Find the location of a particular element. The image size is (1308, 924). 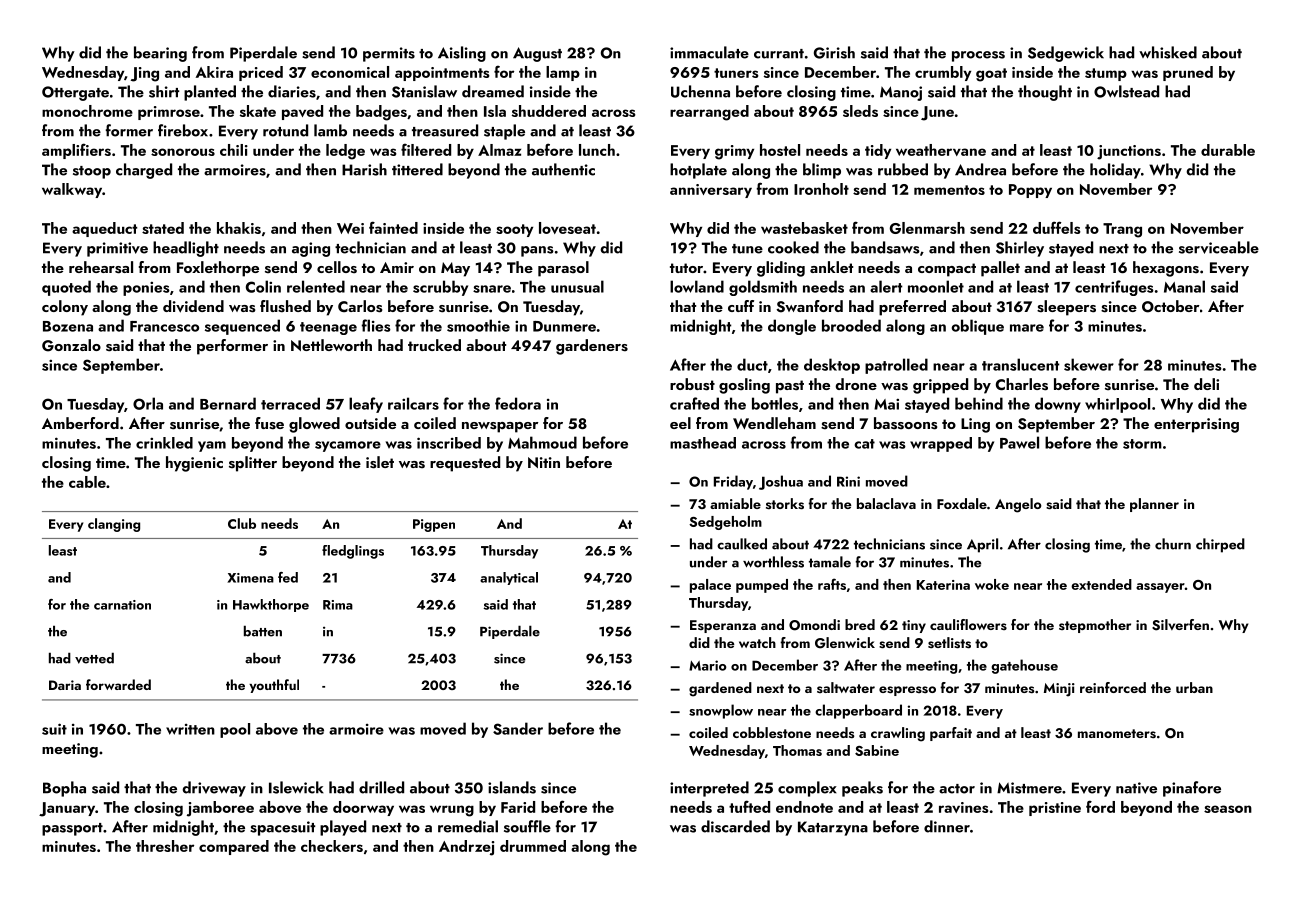

Rima is located at coordinates (338, 605).
